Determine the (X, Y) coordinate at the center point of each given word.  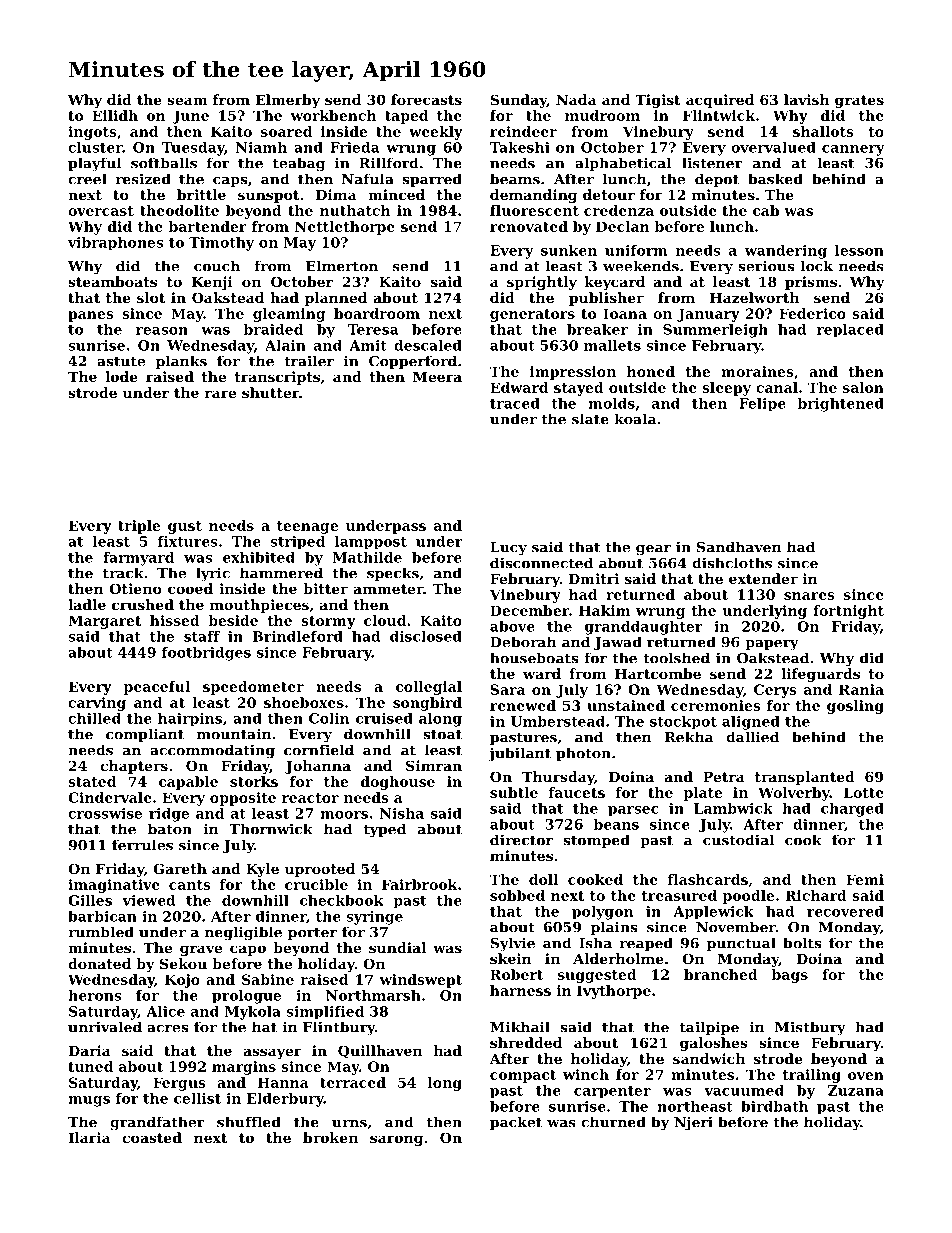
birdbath (774, 1106)
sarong (396, 1140)
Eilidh (115, 115)
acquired (720, 101)
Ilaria (89, 1137)
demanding (533, 196)
